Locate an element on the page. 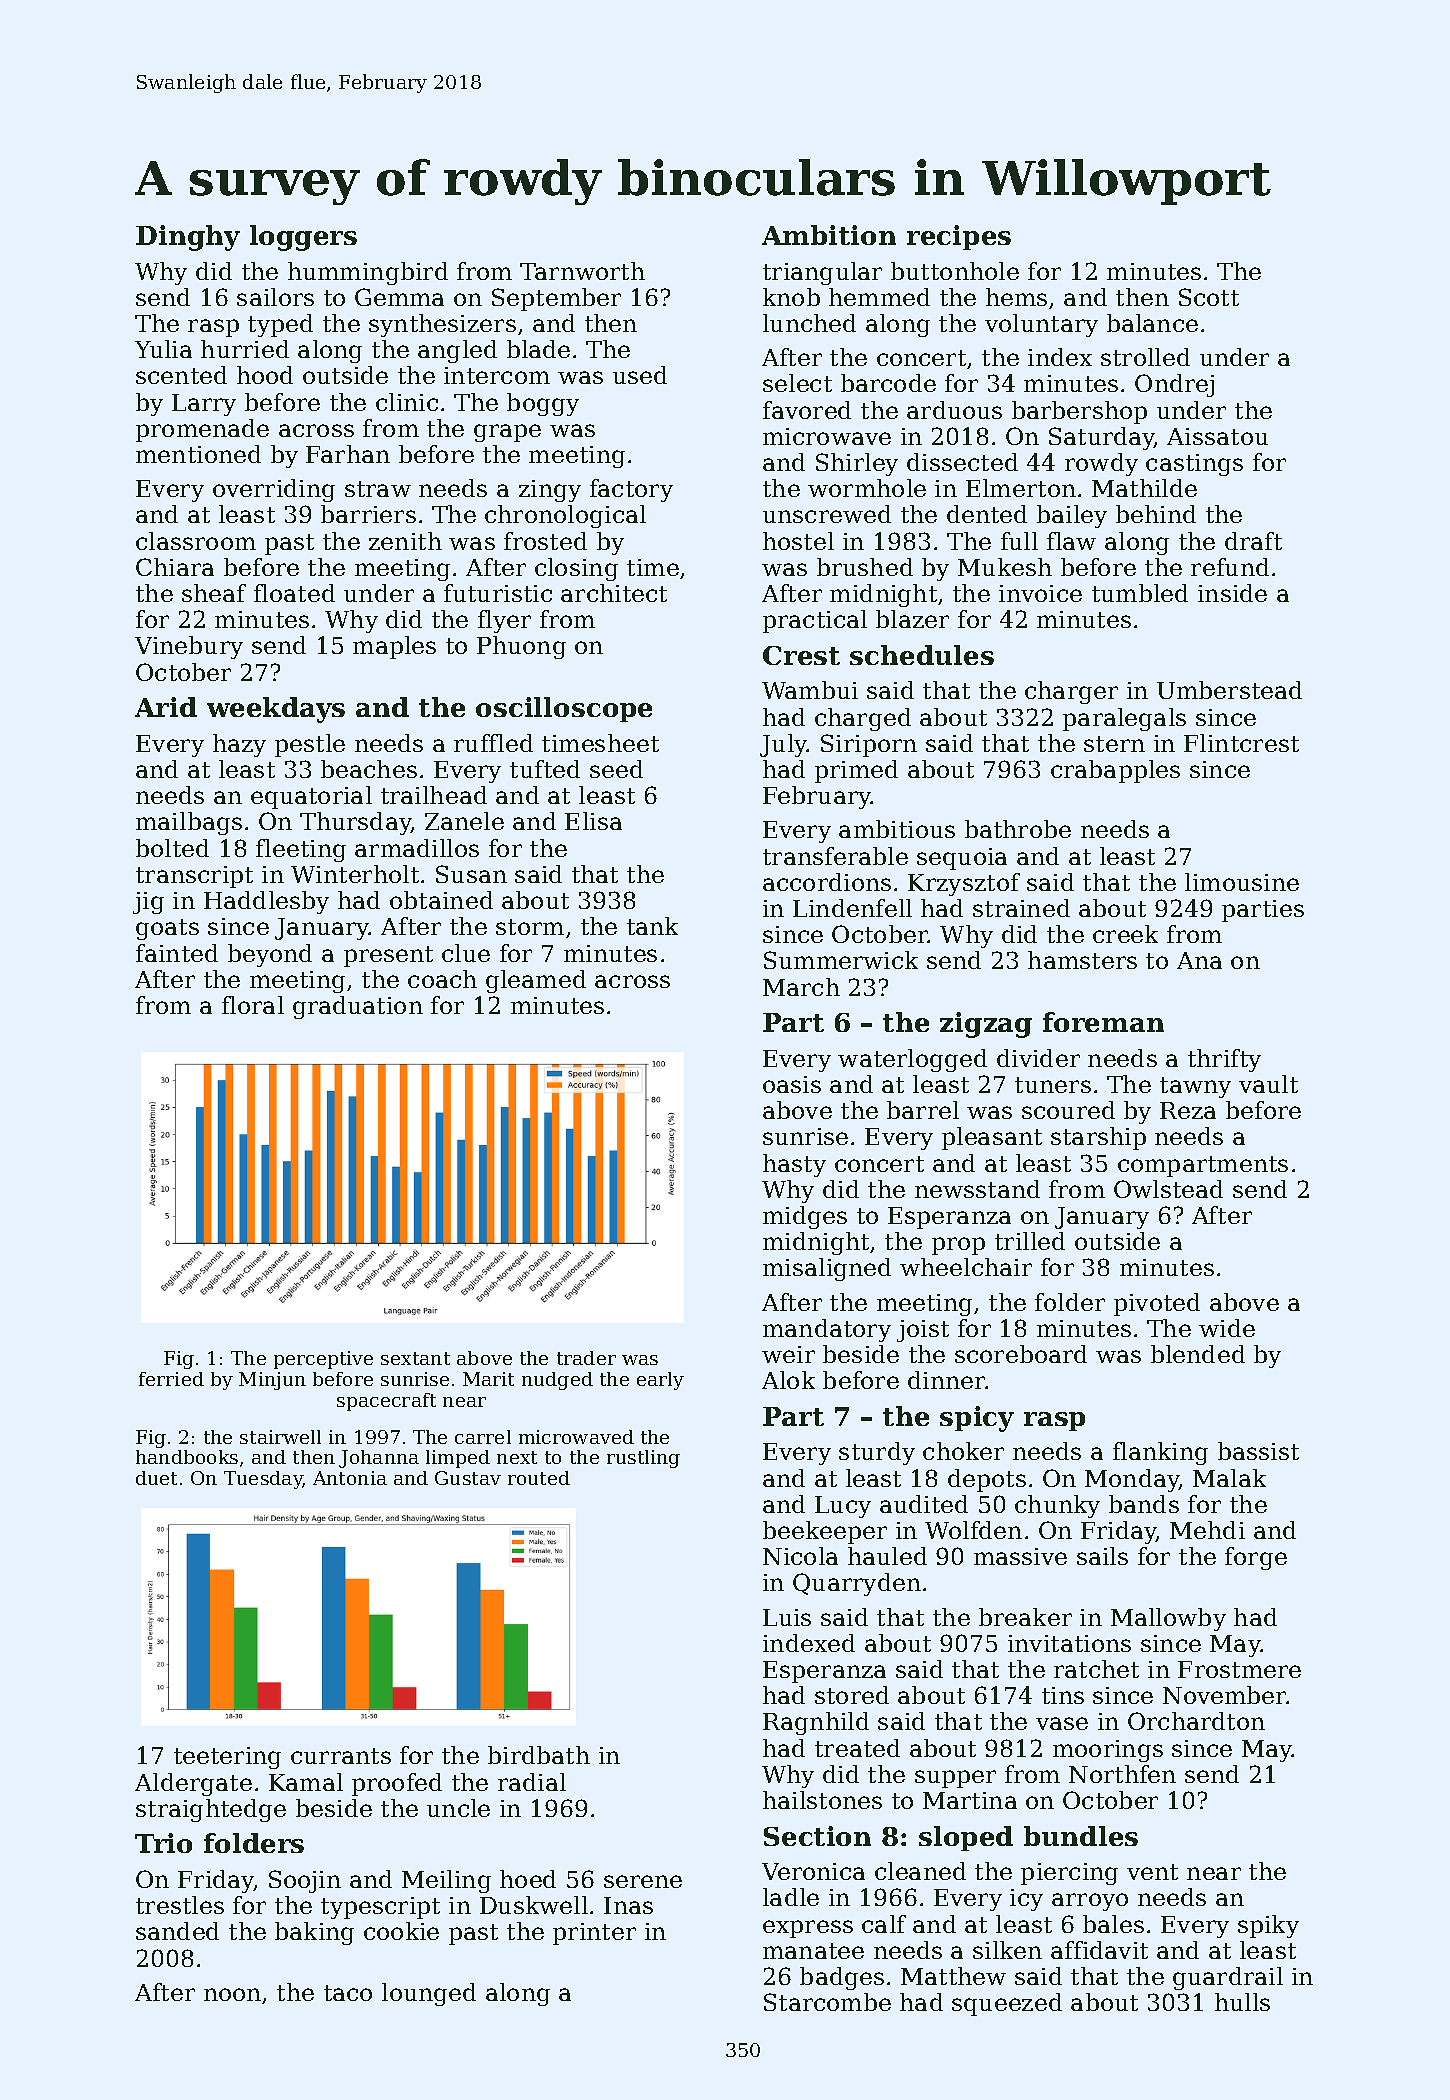  vault is located at coordinates (1268, 1084).
